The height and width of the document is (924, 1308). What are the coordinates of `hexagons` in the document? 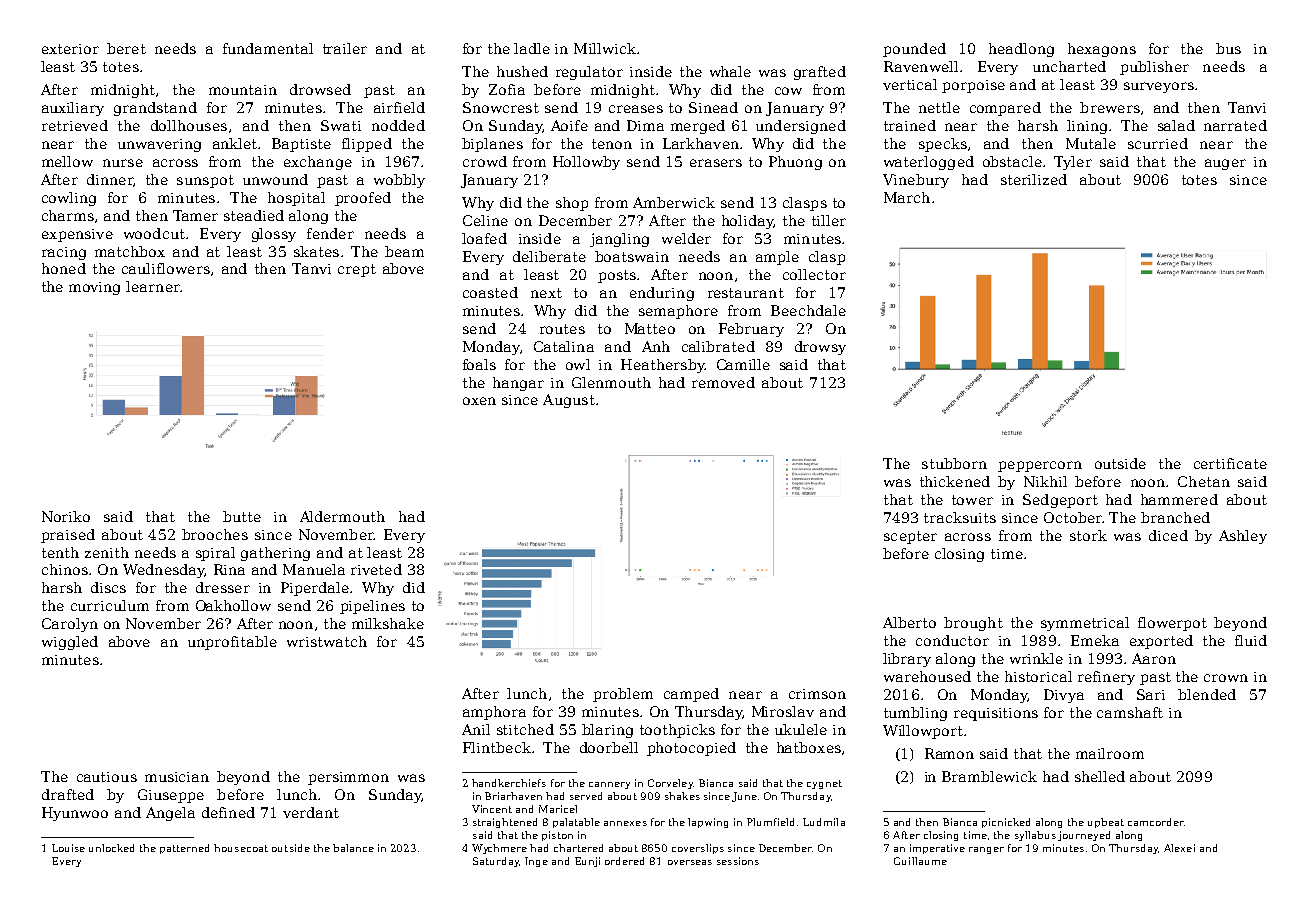 It's located at (1102, 50).
